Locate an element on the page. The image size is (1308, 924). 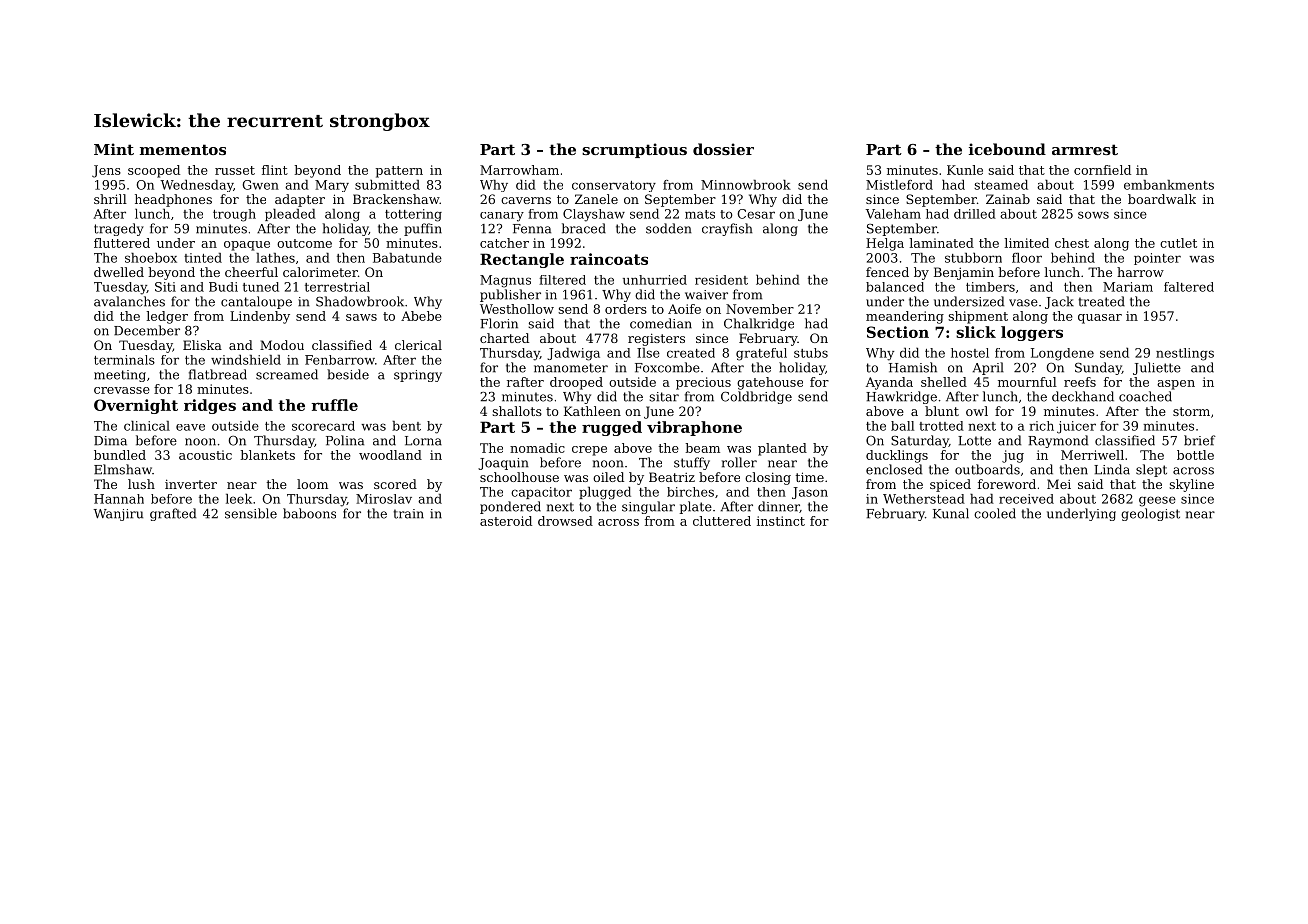
Kathleen is located at coordinates (592, 411).
